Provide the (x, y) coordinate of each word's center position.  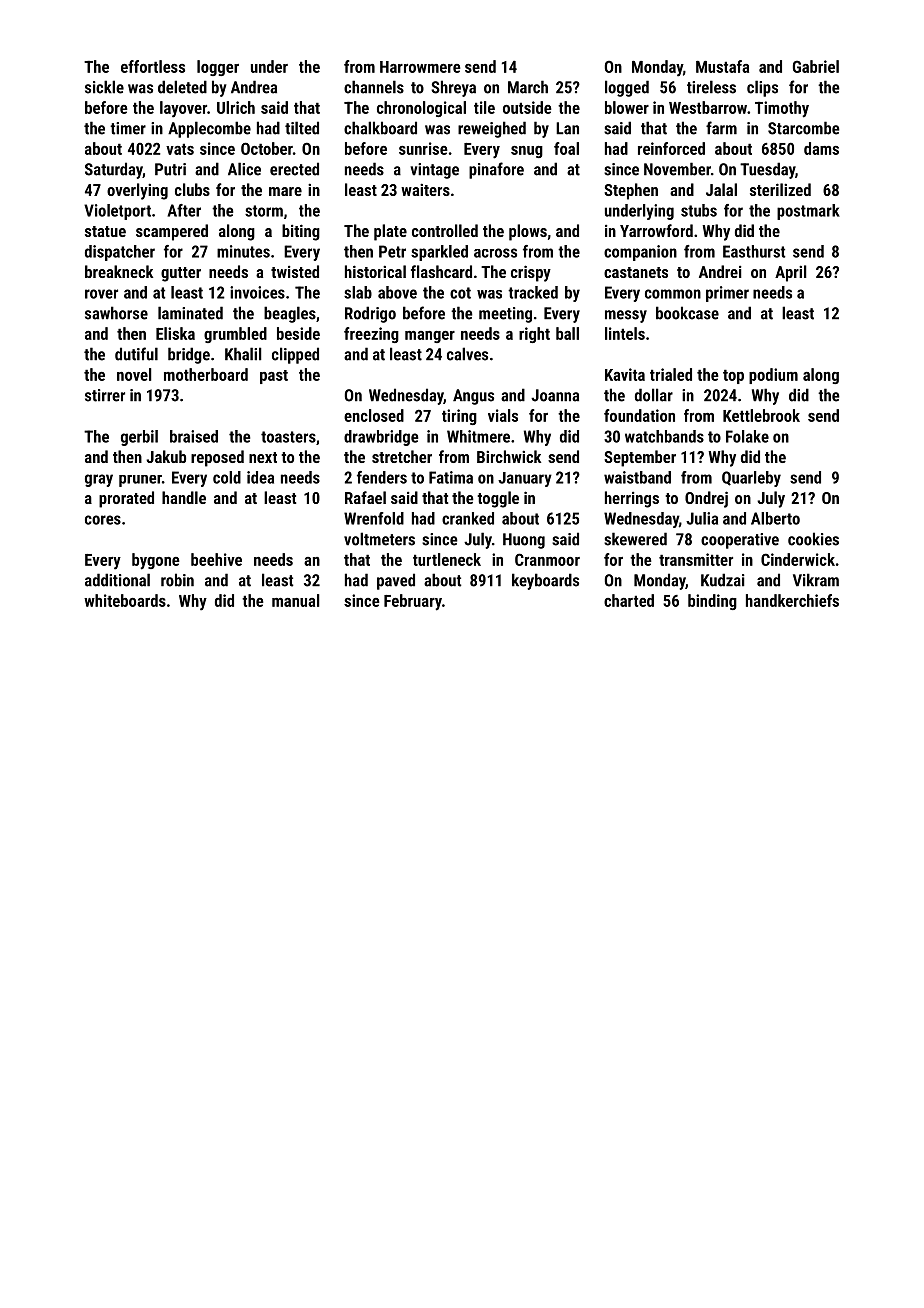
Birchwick (509, 456)
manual (296, 600)
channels (374, 87)
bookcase (687, 313)
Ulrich (236, 107)
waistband (637, 477)
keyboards (545, 581)
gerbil (139, 438)
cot (460, 293)
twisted (295, 271)
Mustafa (722, 66)
